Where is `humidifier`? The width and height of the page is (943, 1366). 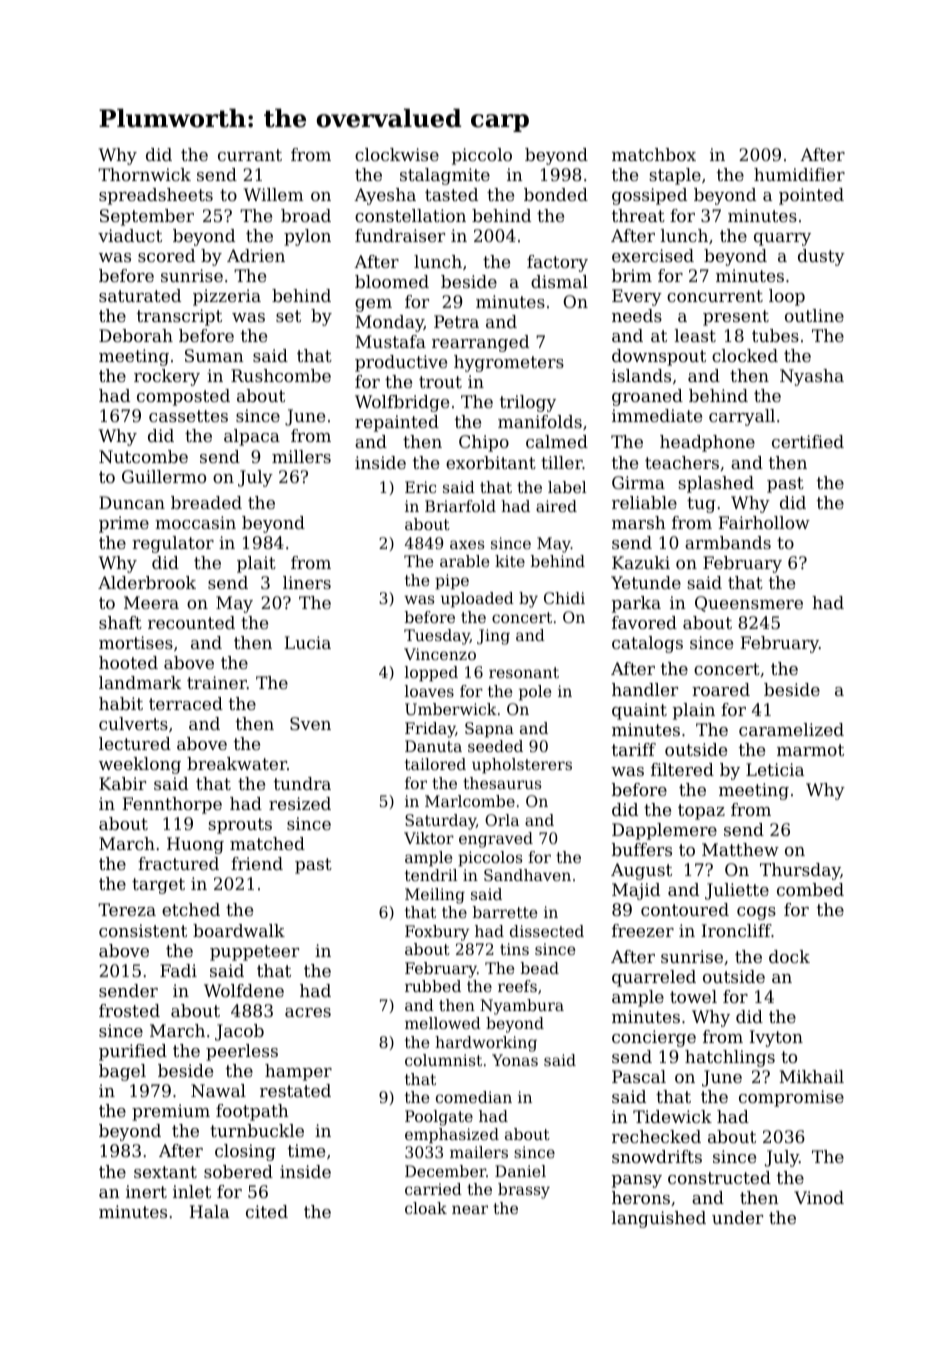 humidifier is located at coordinates (799, 174).
